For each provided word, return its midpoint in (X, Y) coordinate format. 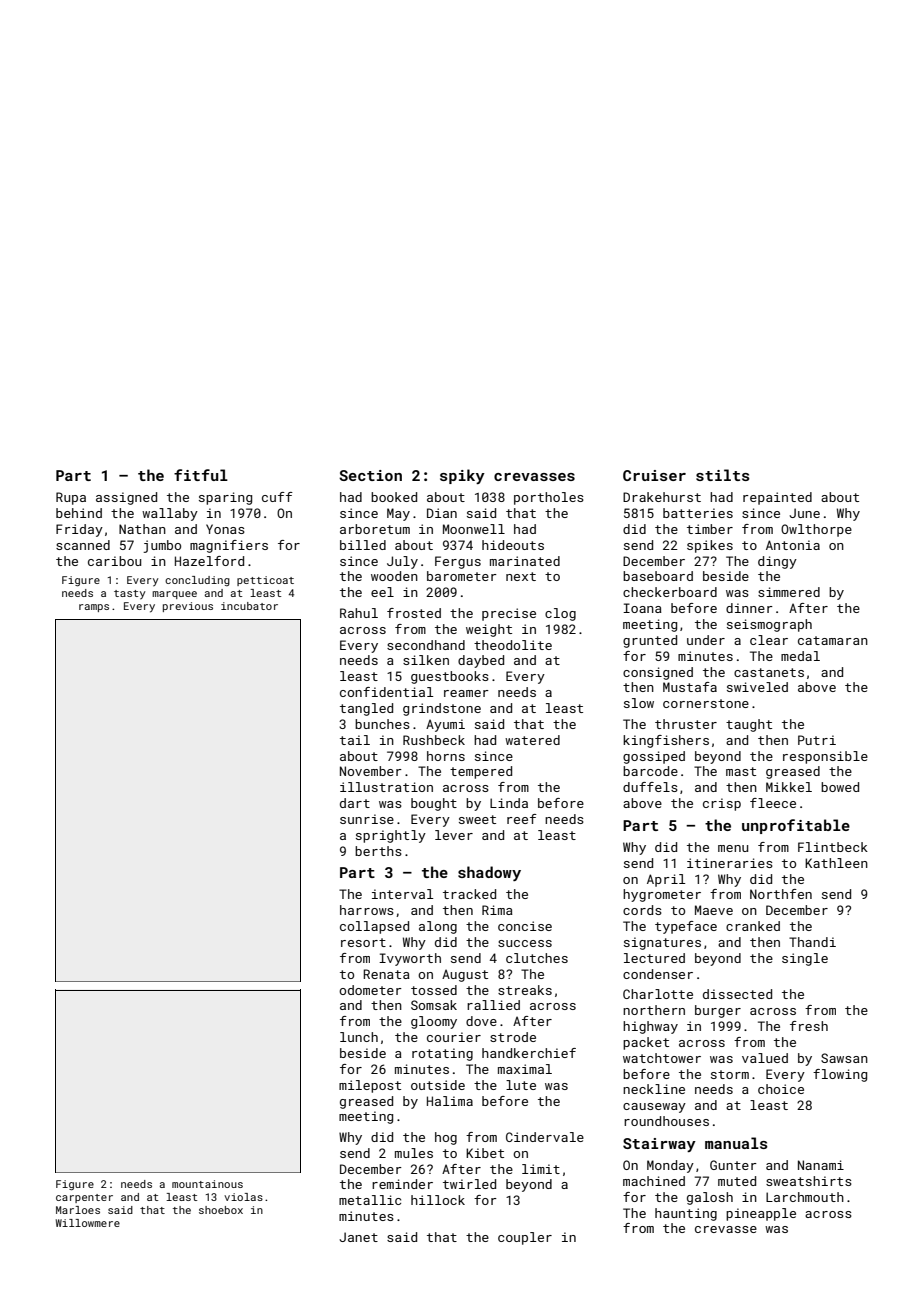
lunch (359, 1037)
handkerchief (529, 1053)
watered (532, 740)
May (398, 514)
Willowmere (88, 1223)
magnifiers (229, 546)
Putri (817, 740)
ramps (94, 608)
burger (718, 1011)
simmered (789, 592)
